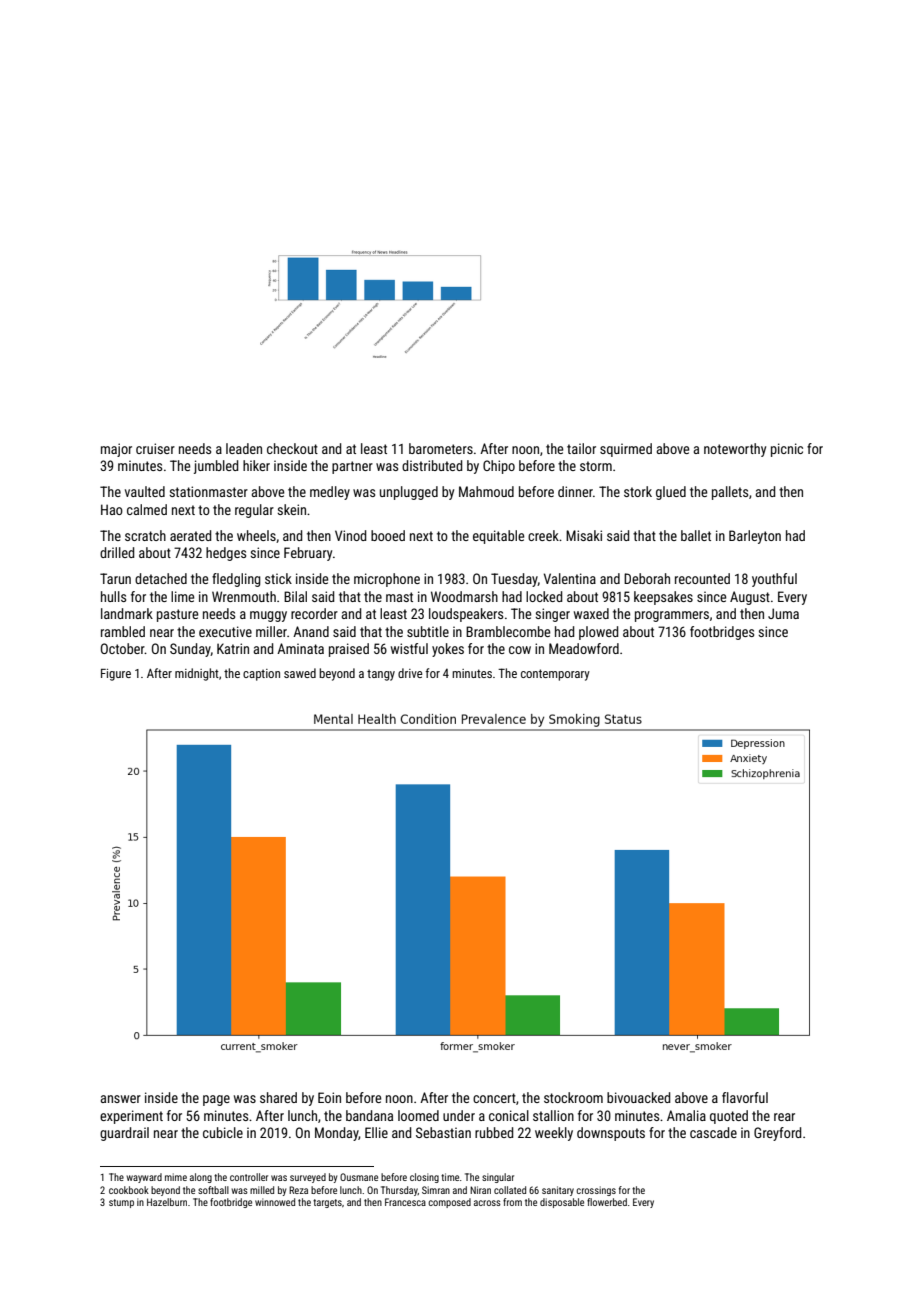  I want to click on drive, so click(410, 673).
